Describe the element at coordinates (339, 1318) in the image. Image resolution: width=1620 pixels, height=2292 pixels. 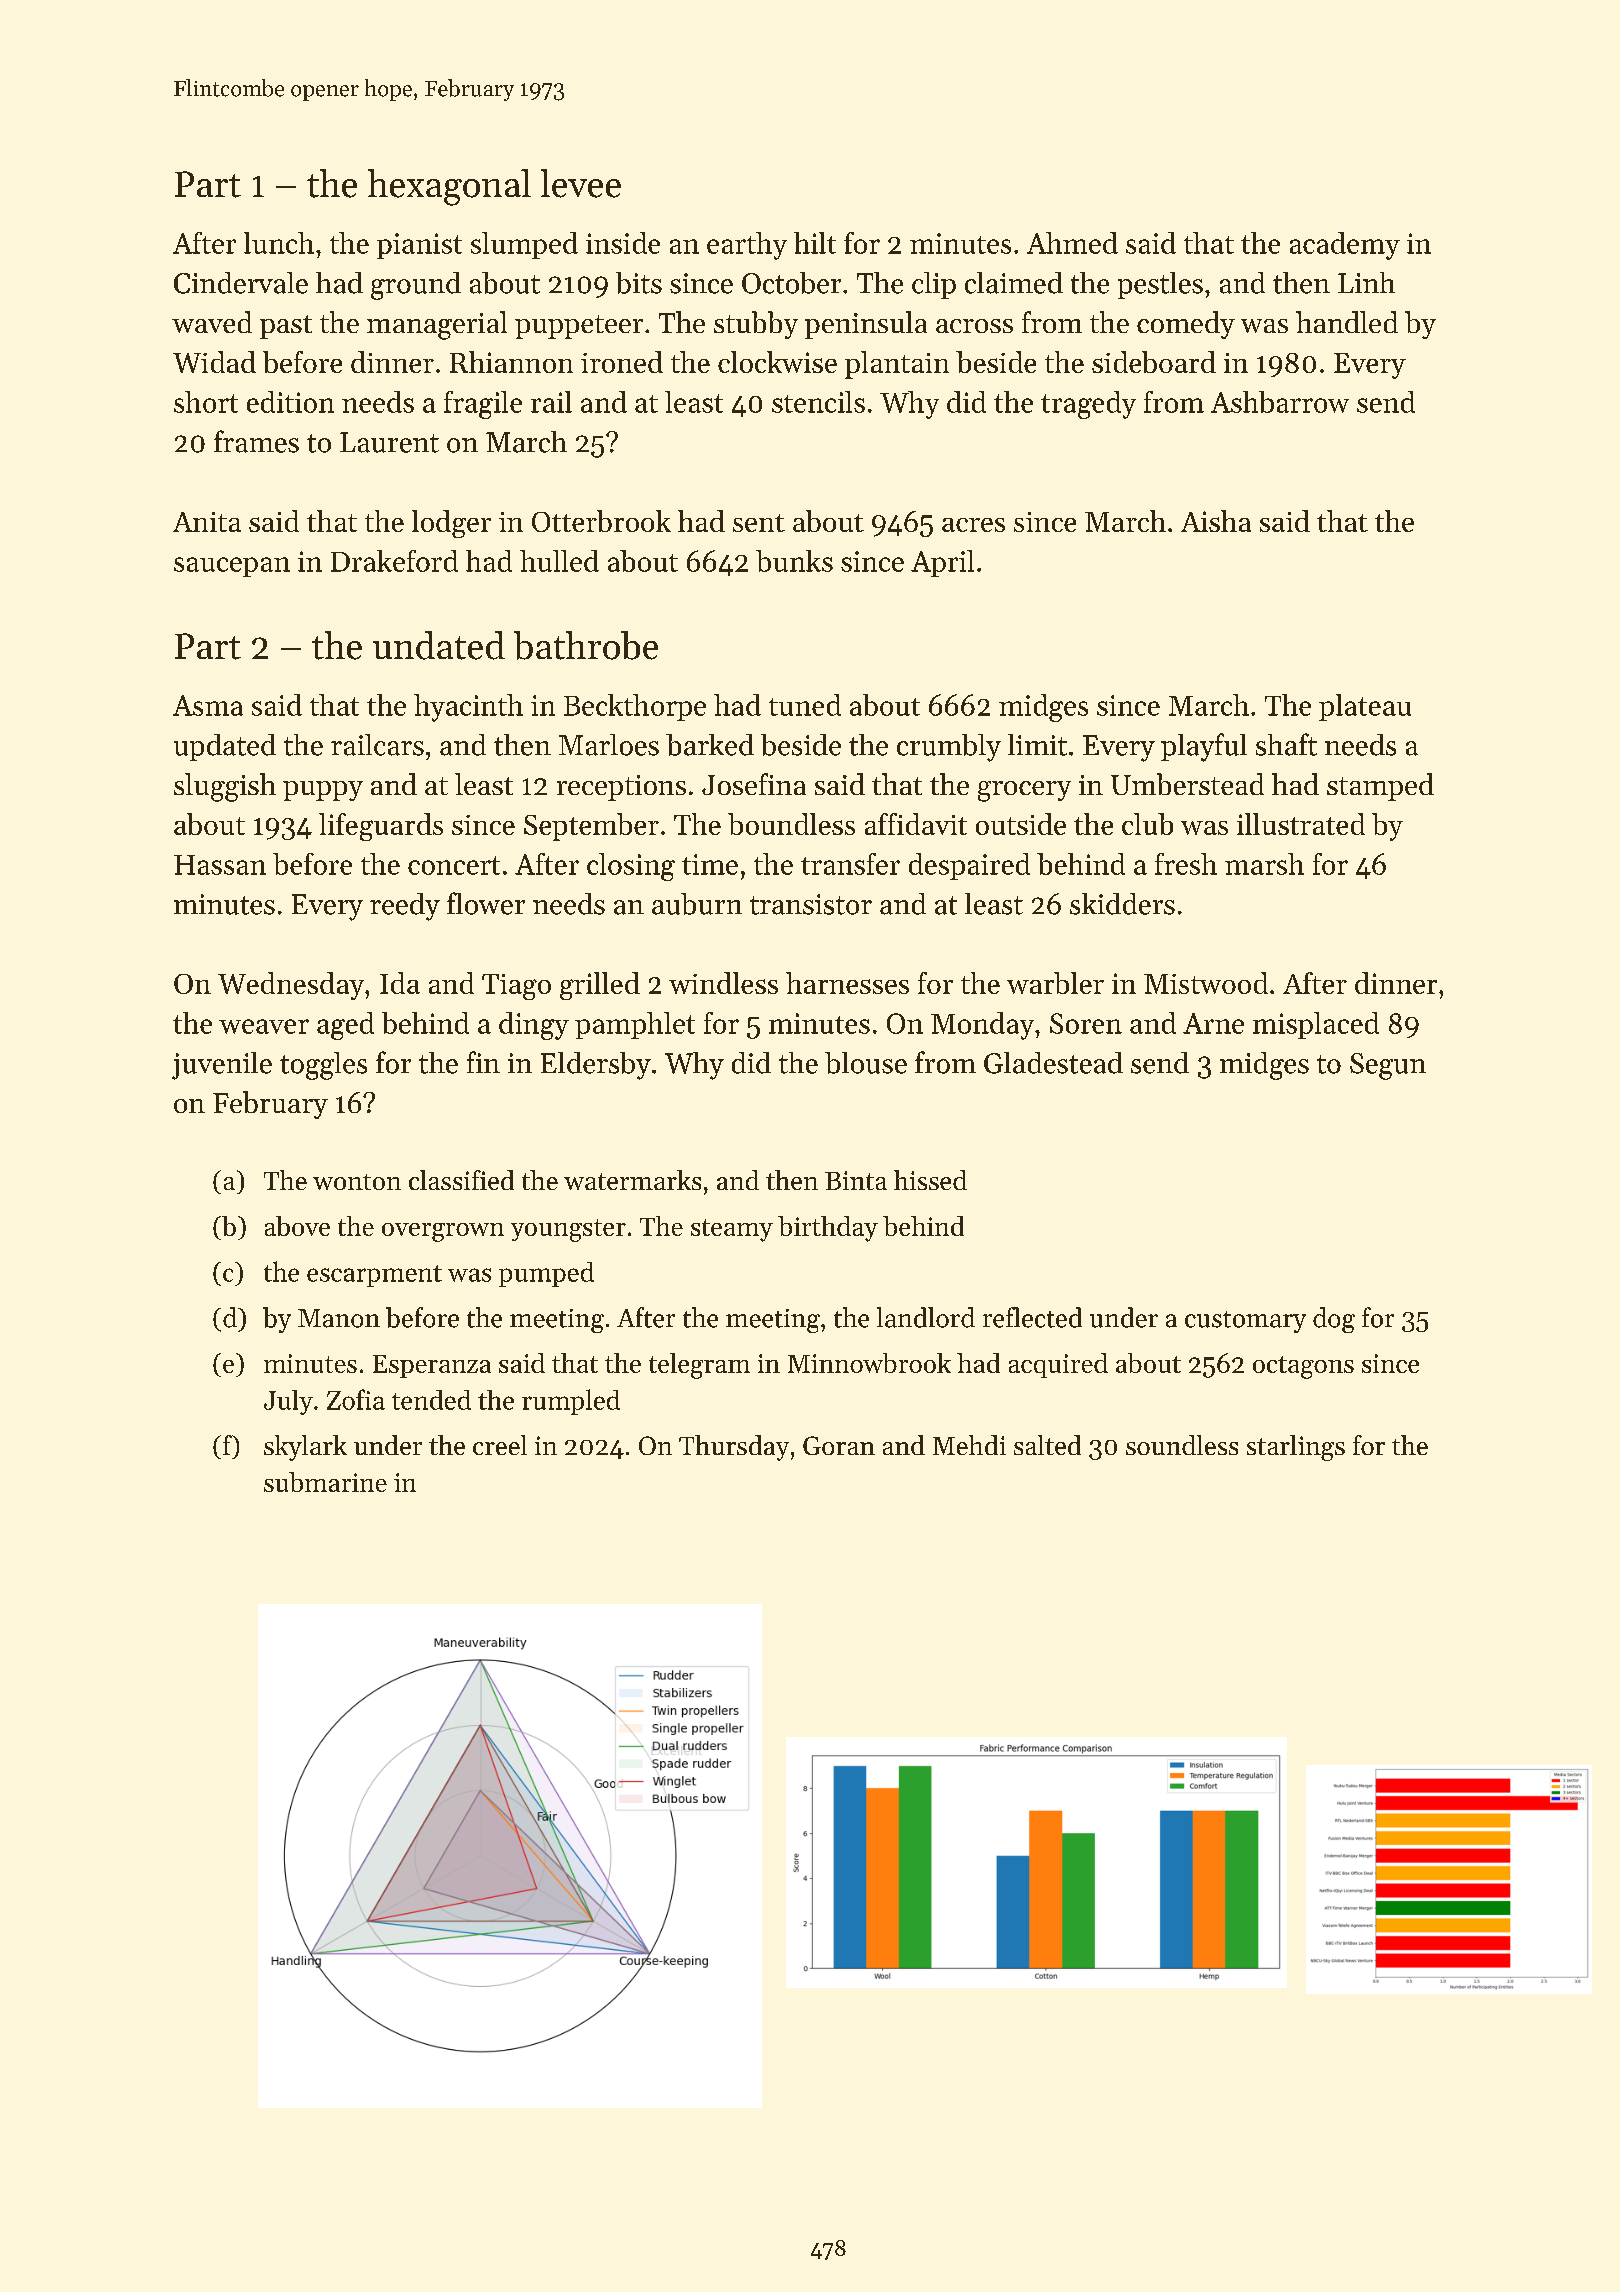
I see `Manon` at that location.
